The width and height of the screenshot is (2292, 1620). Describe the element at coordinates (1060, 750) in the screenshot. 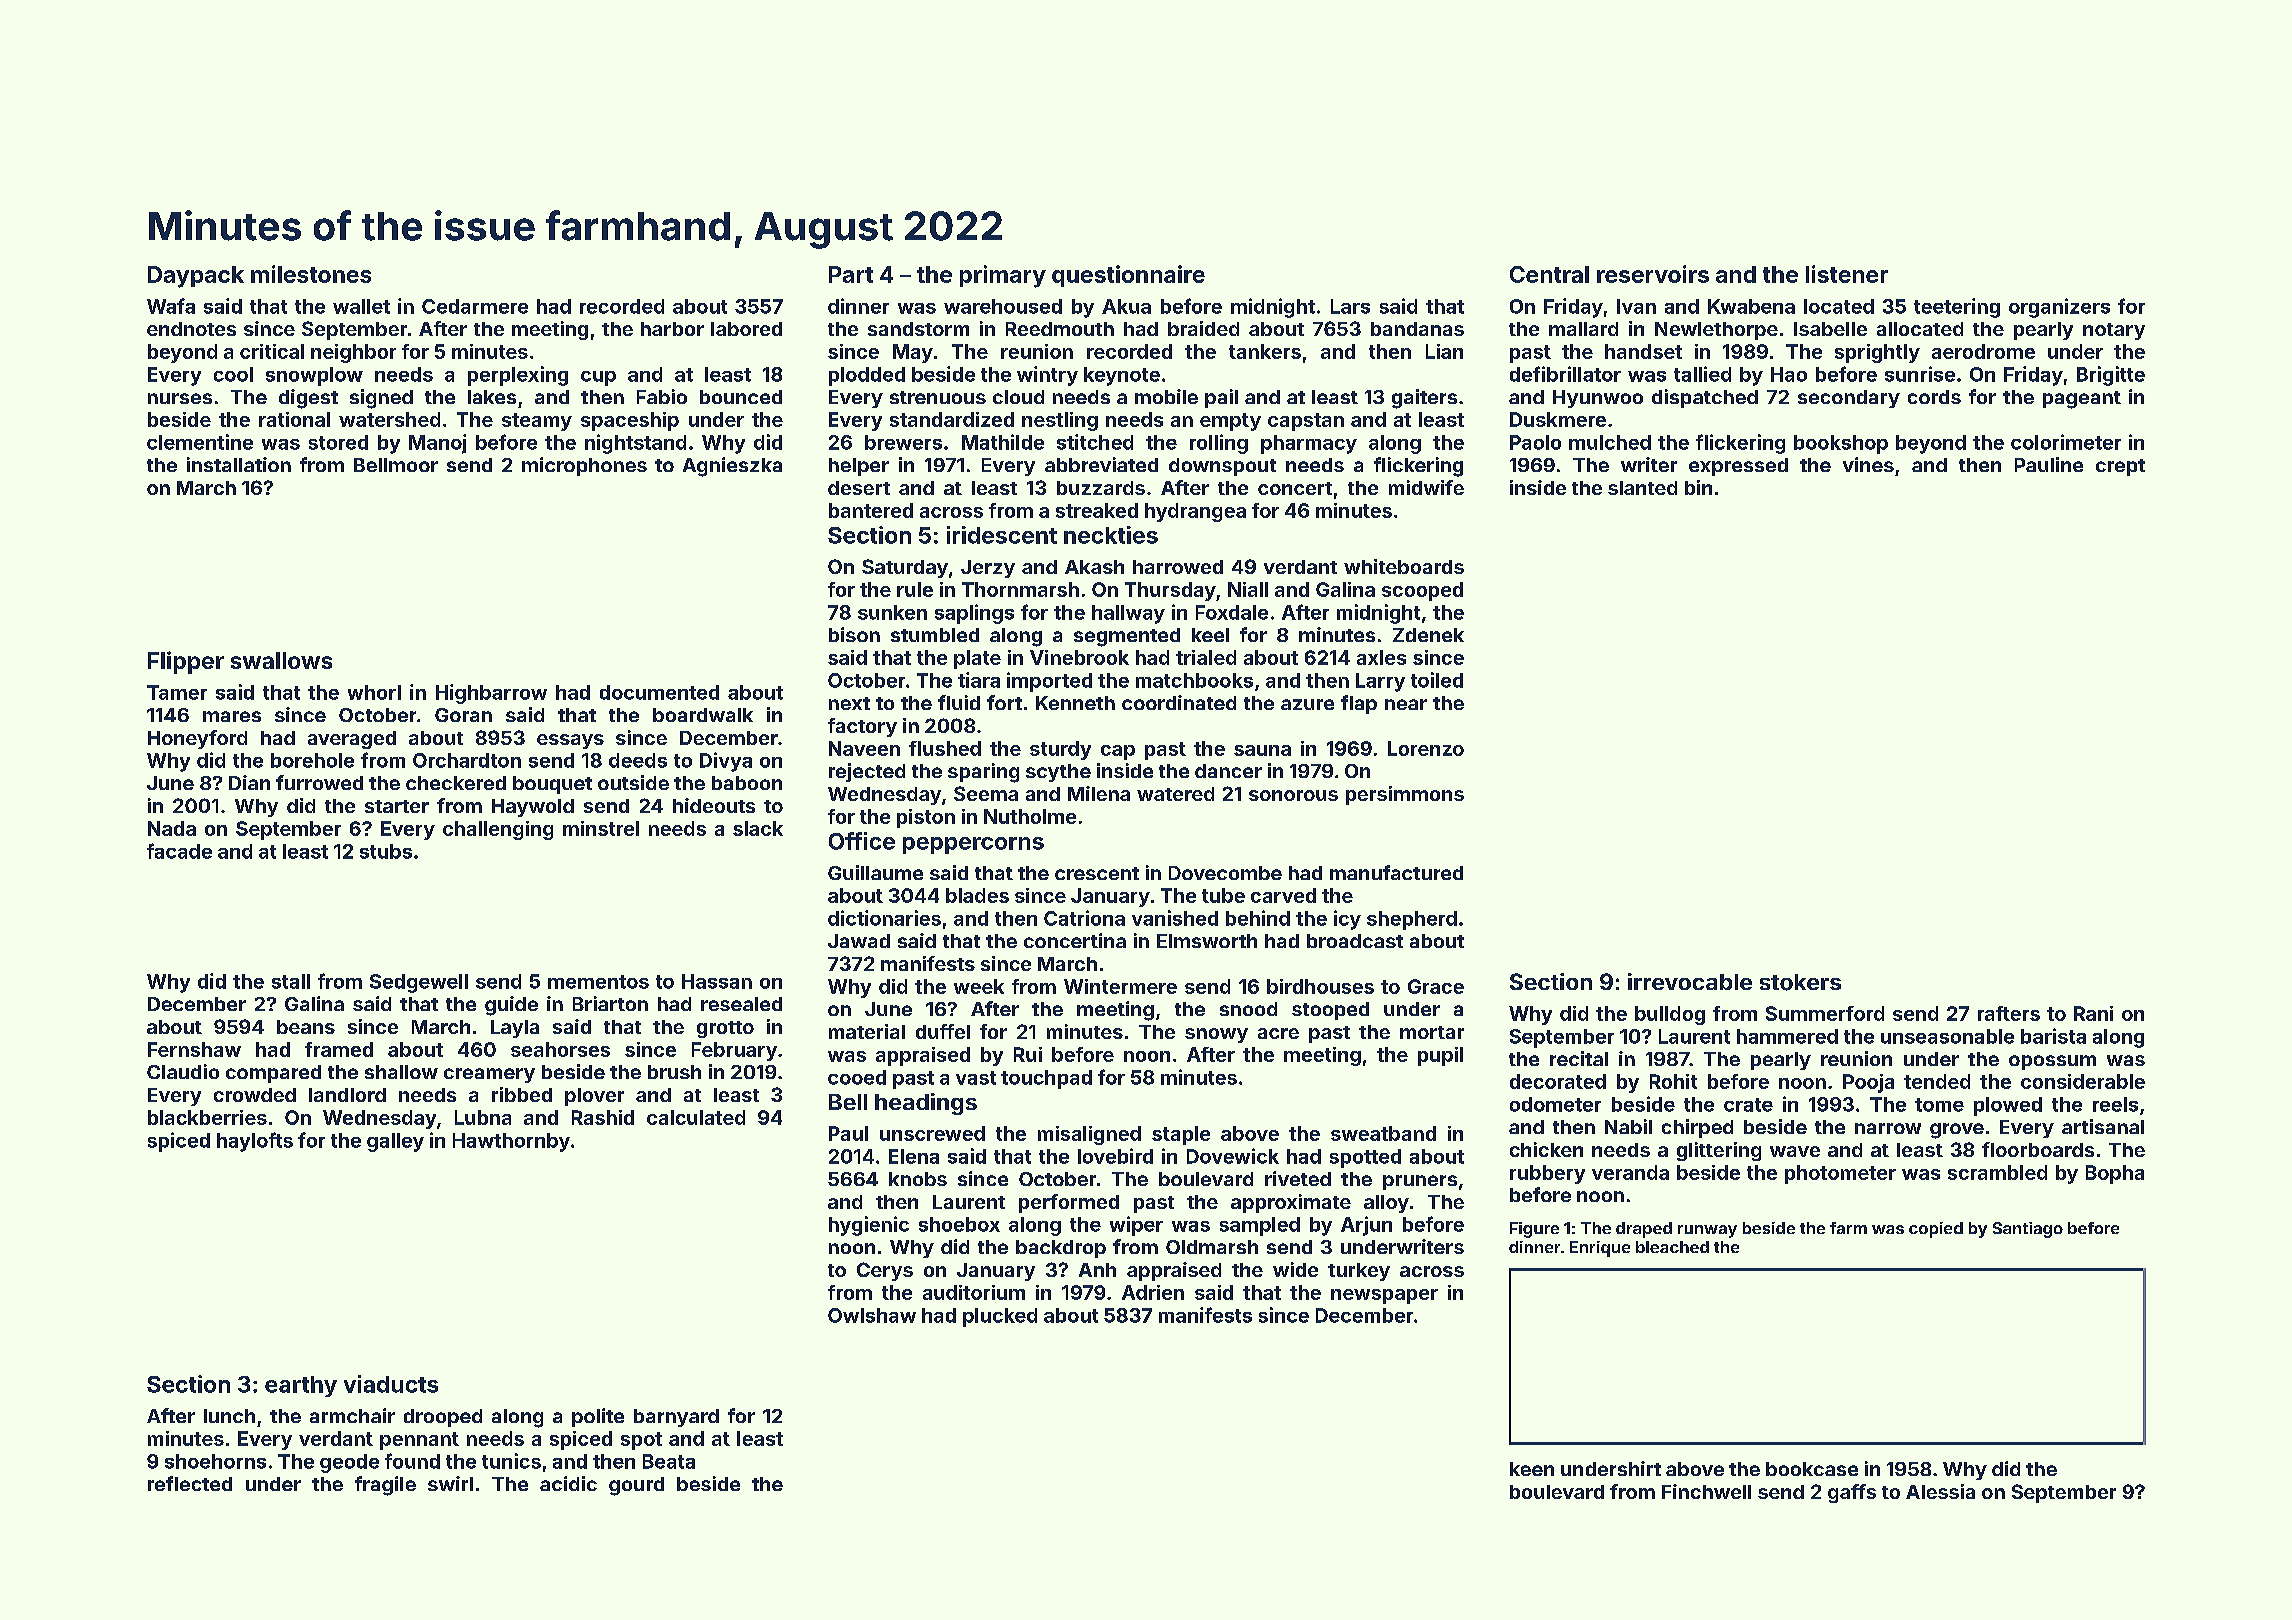

I see `sturdy` at that location.
